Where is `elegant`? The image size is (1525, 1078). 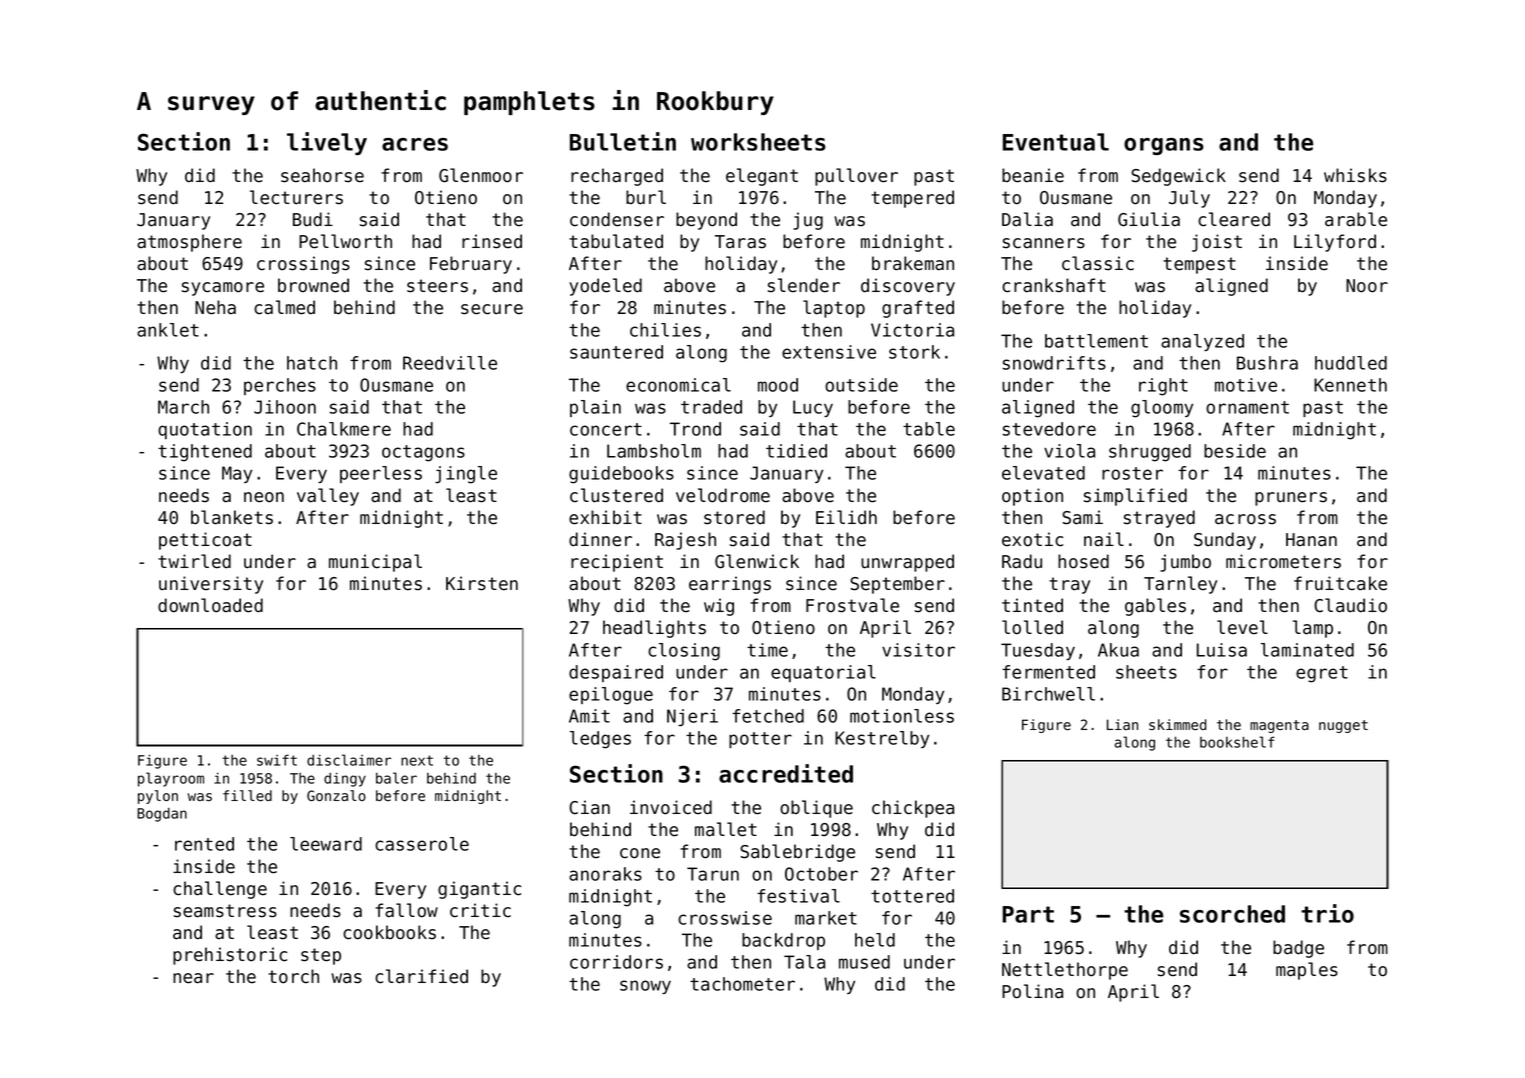
elegant is located at coordinates (762, 177).
